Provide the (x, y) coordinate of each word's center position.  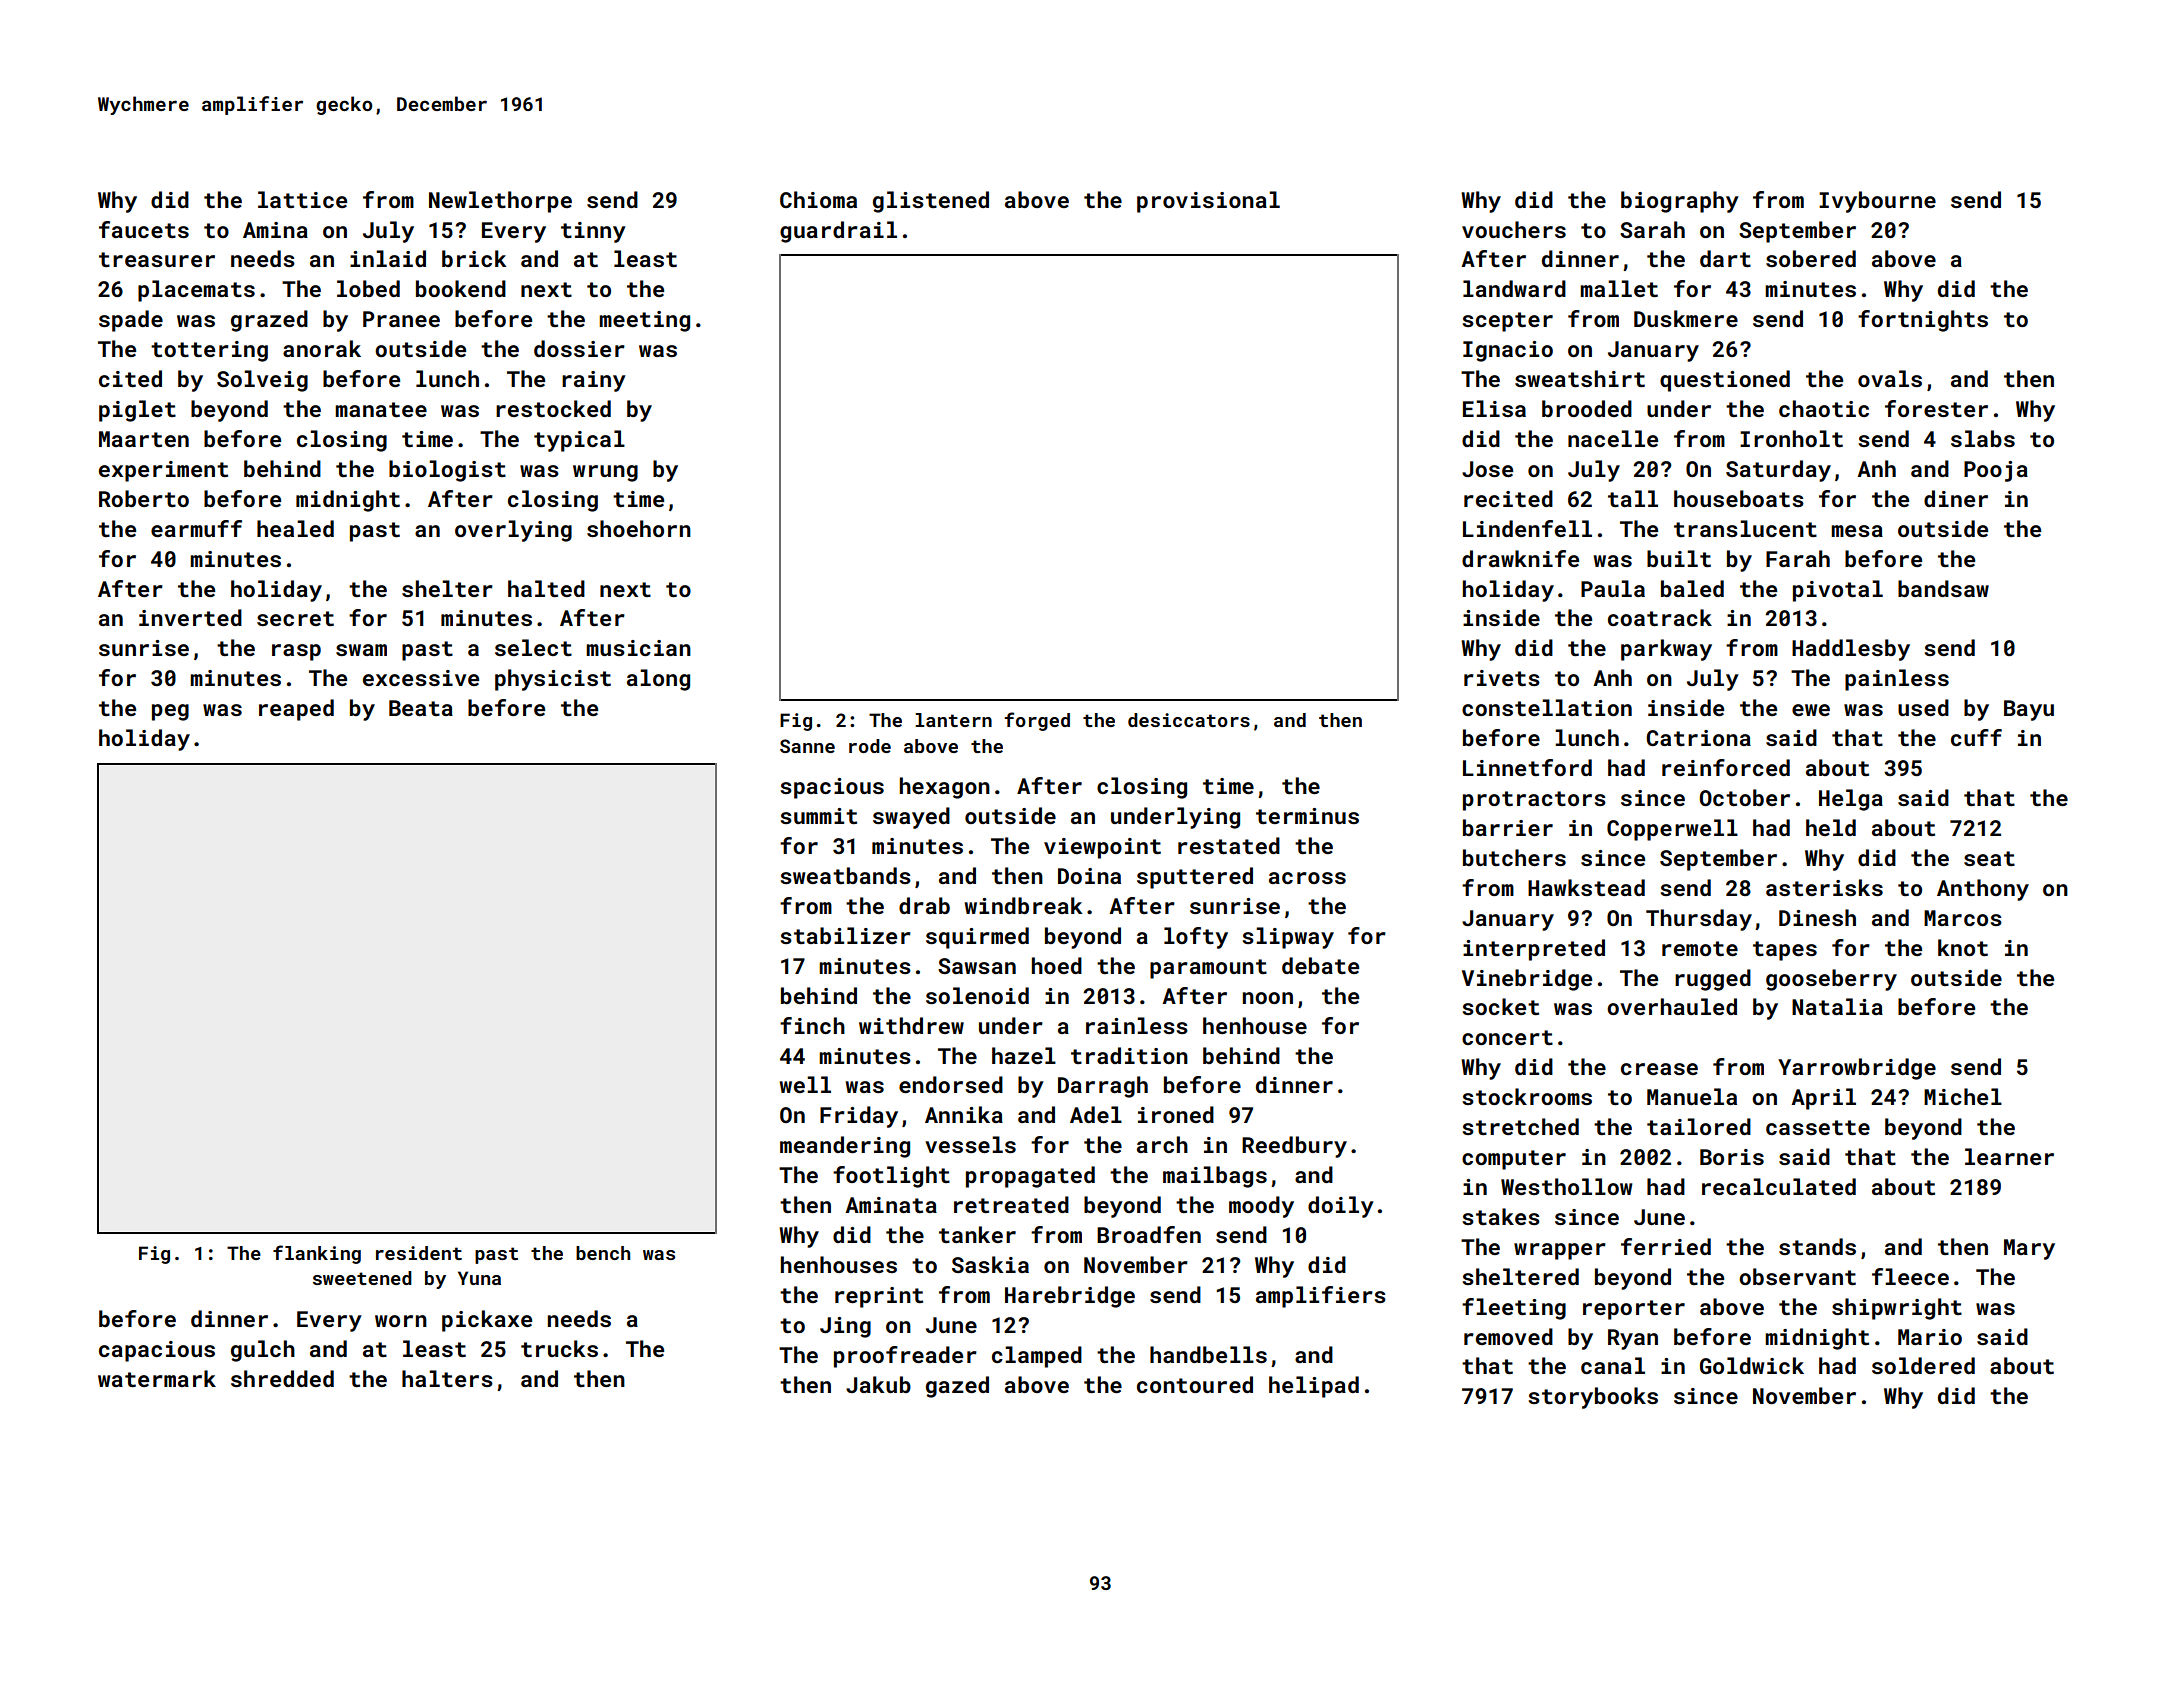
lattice (302, 199)
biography (1680, 202)
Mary (2029, 1249)
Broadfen (1149, 1234)
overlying (513, 531)
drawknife (1520, 558)
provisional (1208, 202)
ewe (1811, 710)
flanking (317, 1254)
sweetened (362, 1278)
